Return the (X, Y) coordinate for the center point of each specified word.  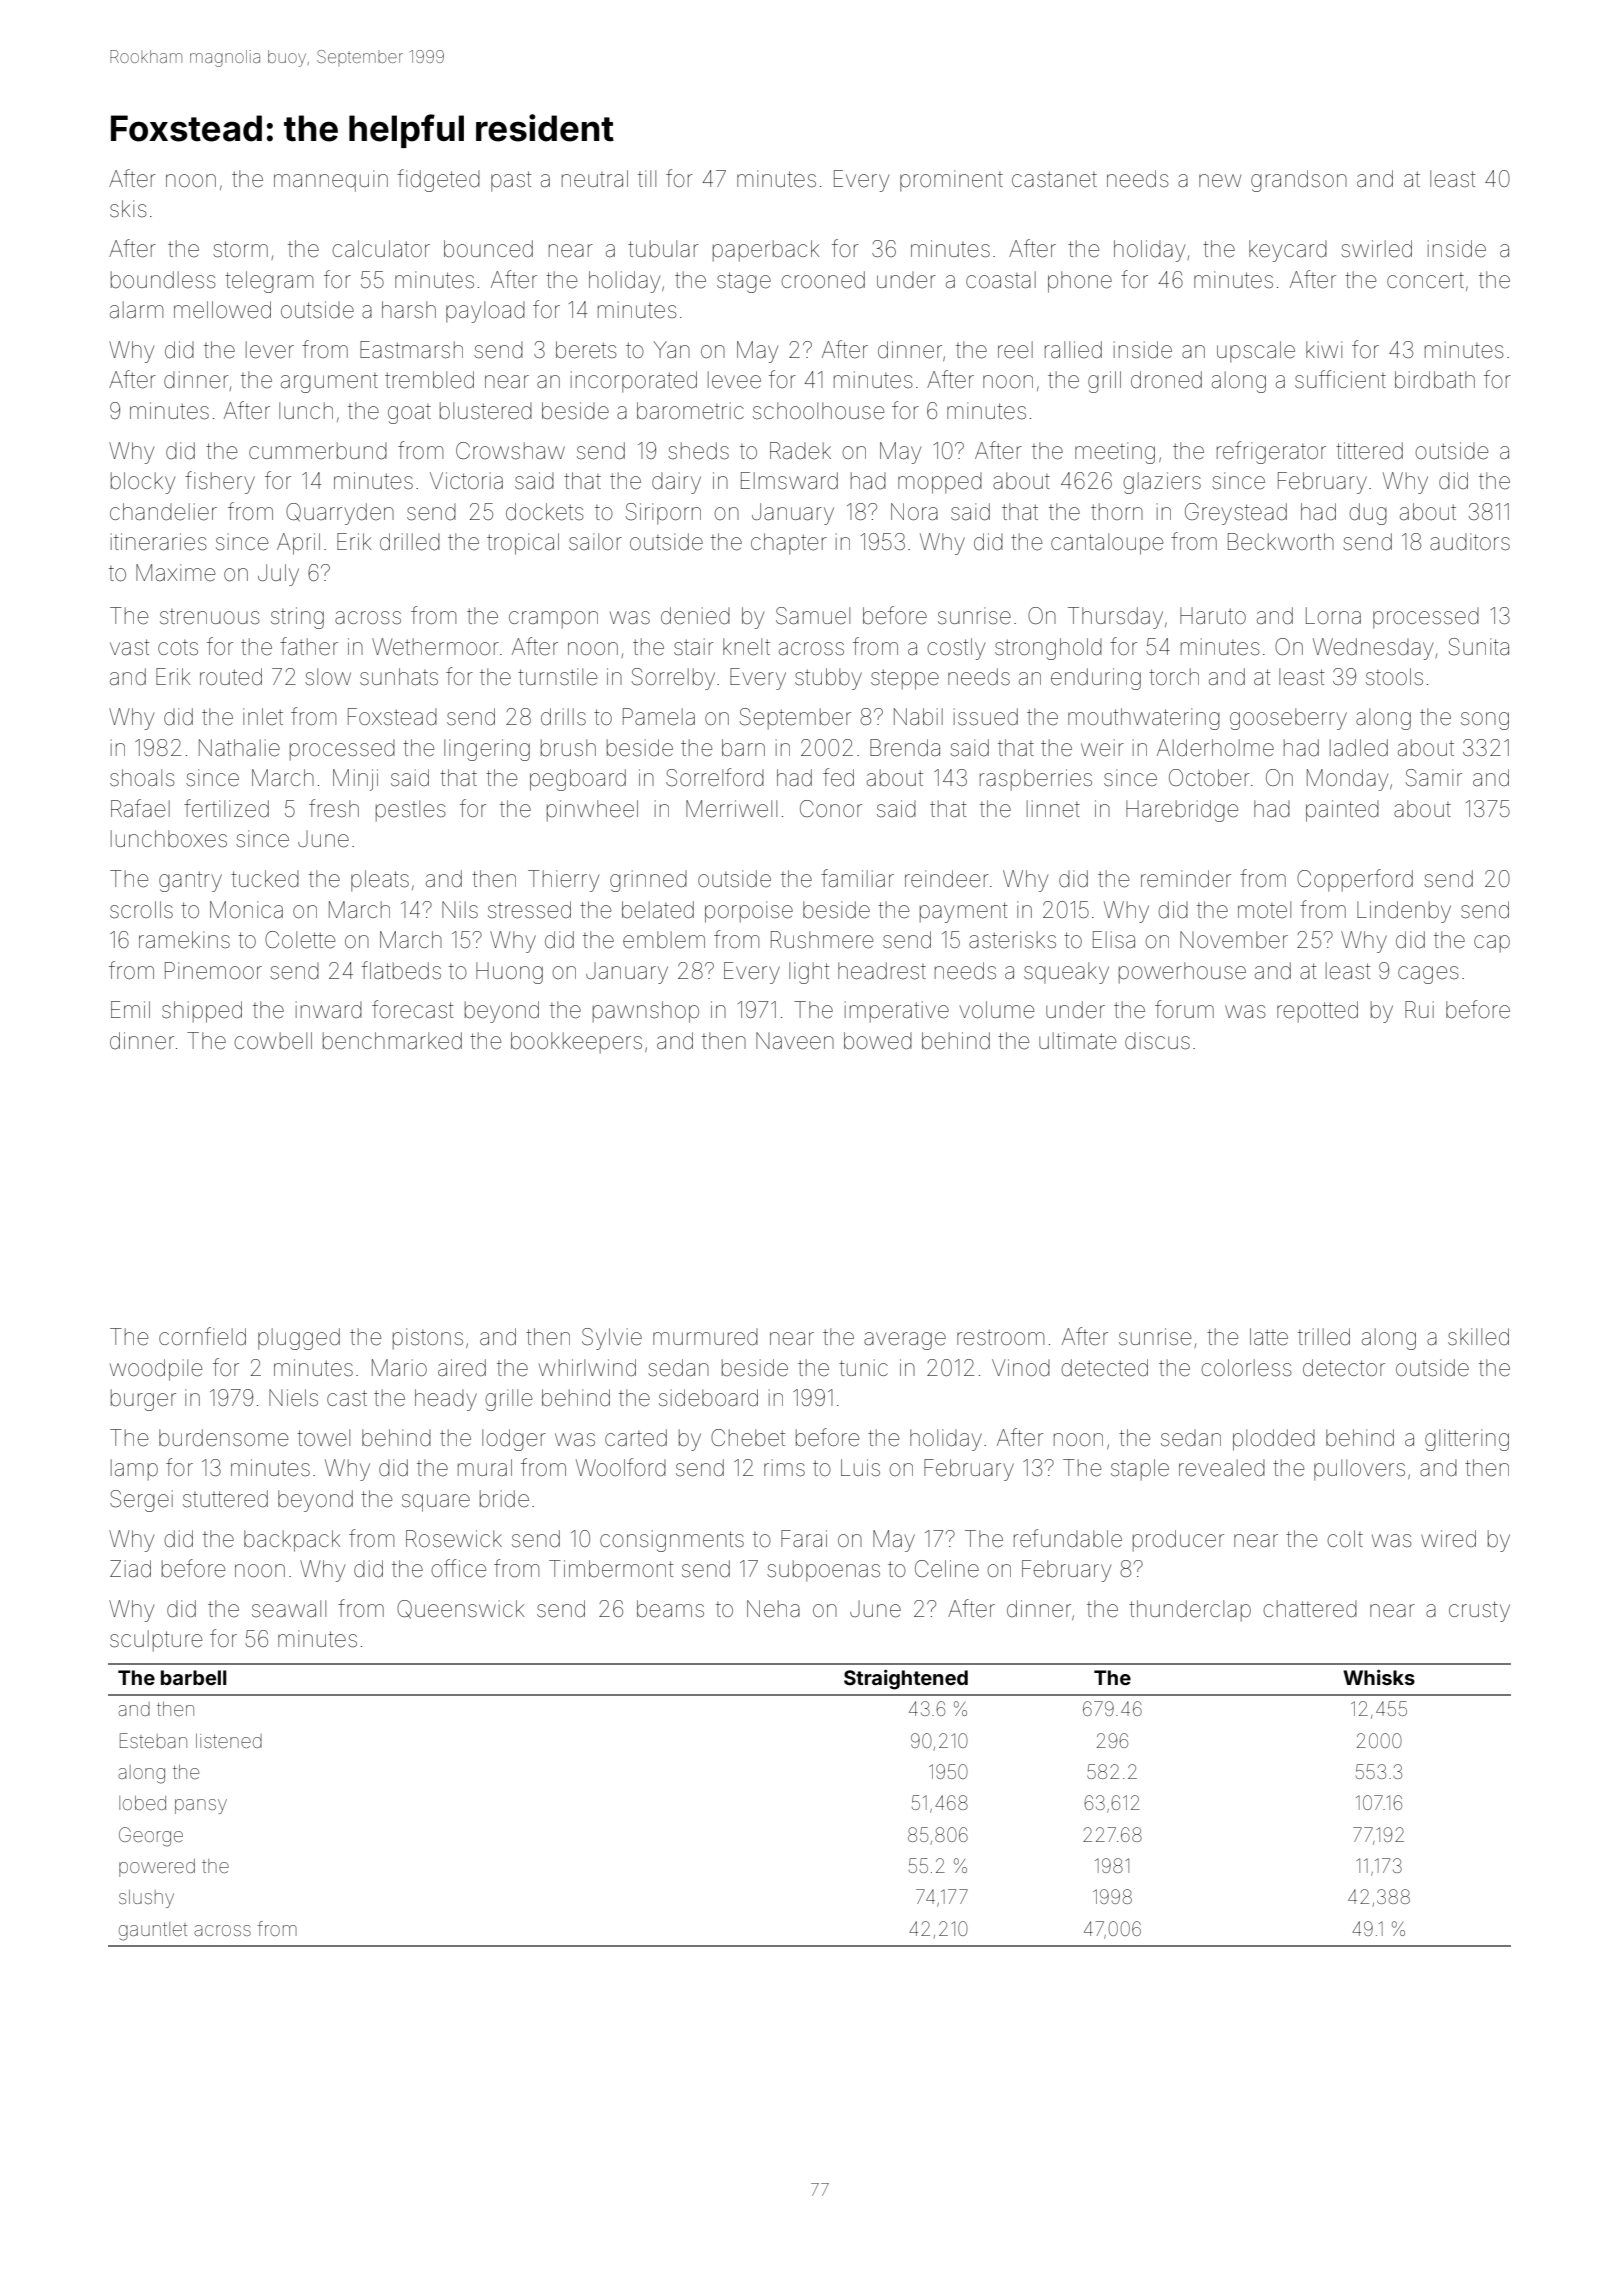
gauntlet (153, 1931)
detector (1344, 1368)
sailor (595, 542)
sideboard (708, 1398)
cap (1492, 944)
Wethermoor (435, 647)
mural (485, 1468)
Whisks (1379, 1677)
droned (1166, 380)
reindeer (947, 879)
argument (329, 383)
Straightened (906, 1680)
